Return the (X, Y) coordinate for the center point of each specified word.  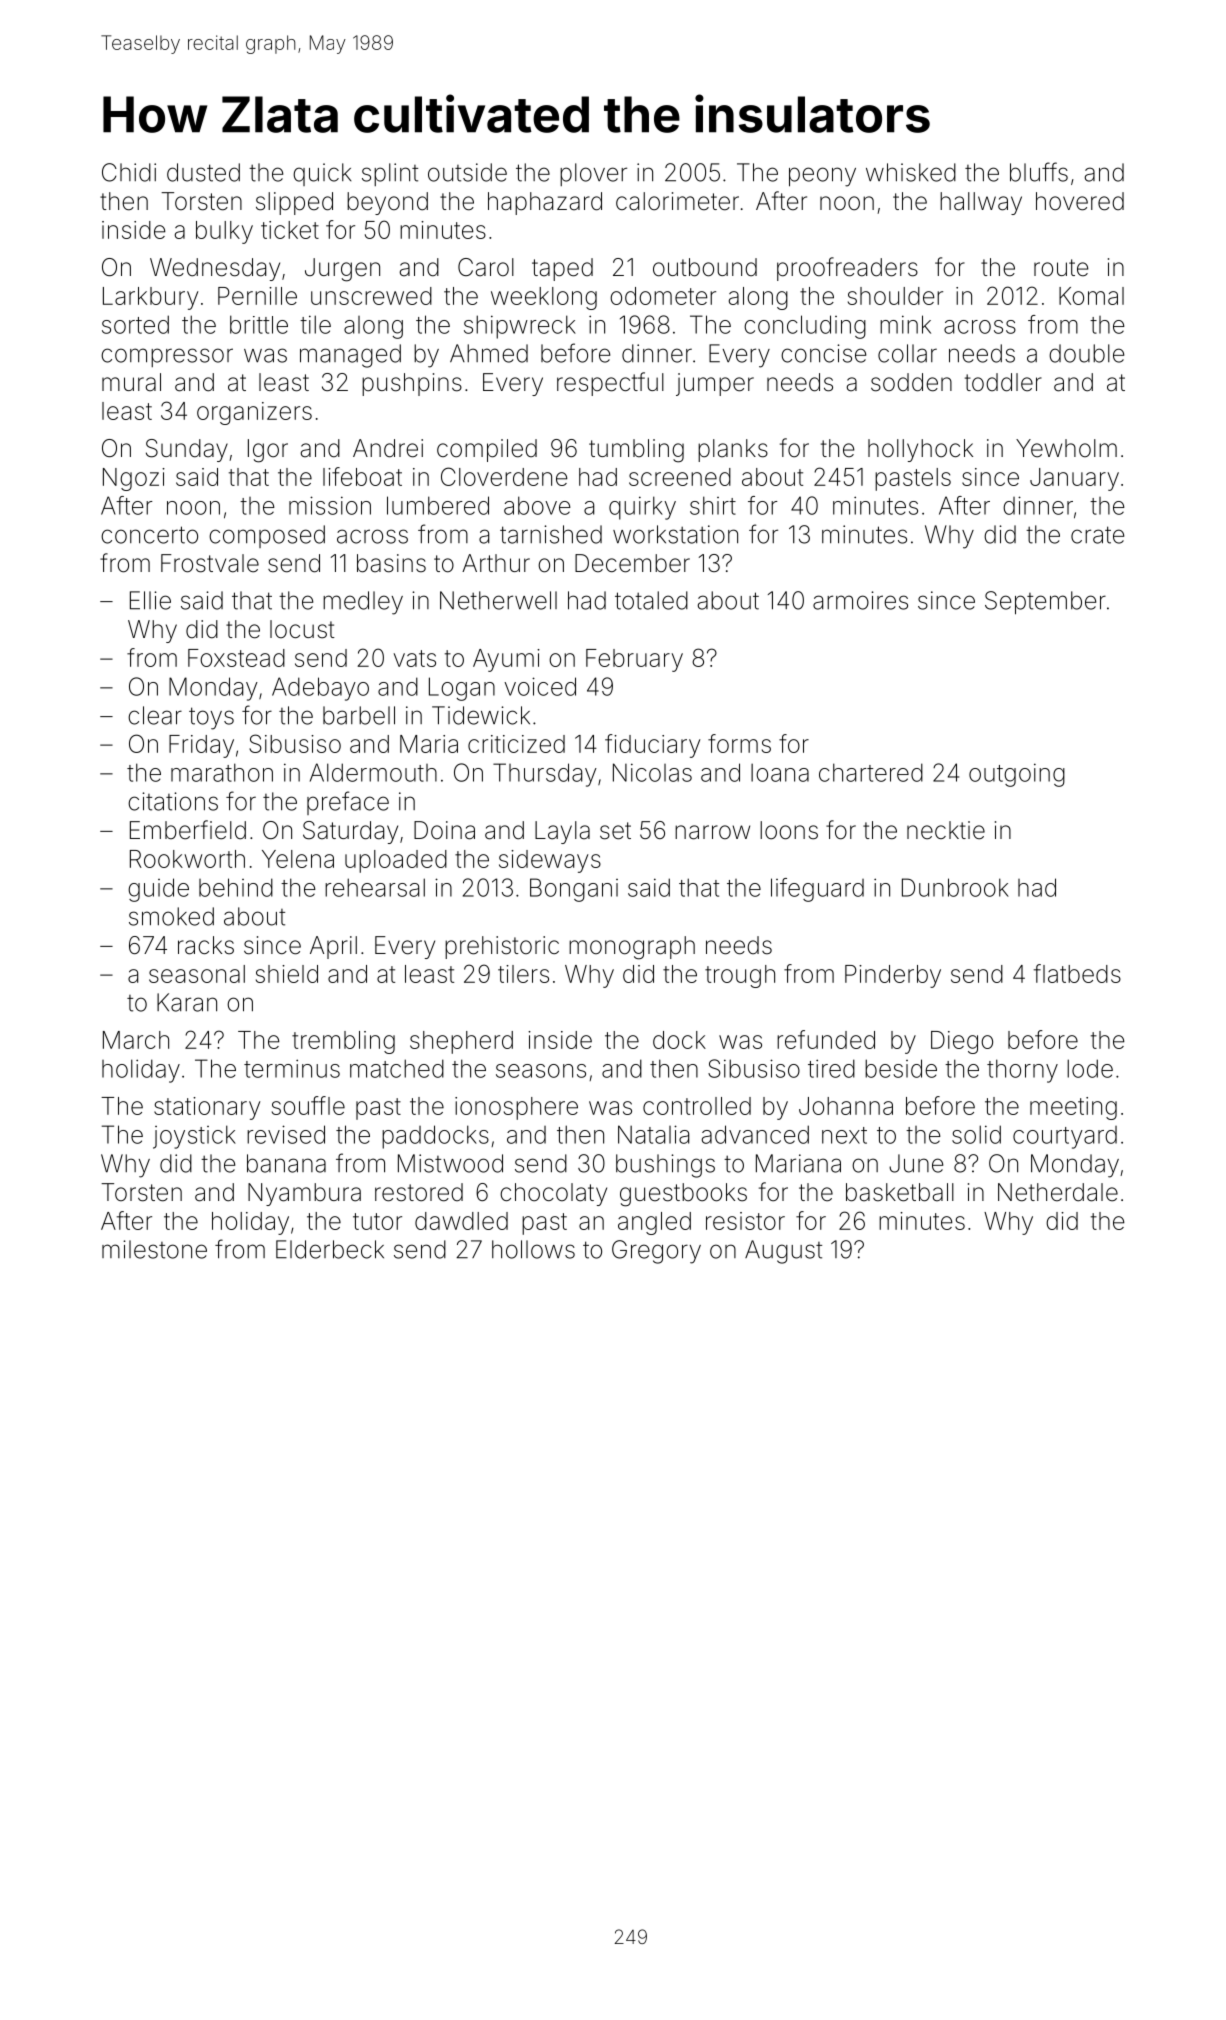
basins (391, 563)
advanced (755, 1134)
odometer (663, 296)
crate (1097, 535)
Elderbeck (330, 1249)
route (1061, 268)
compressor (167, 357)
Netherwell (498, 600)
